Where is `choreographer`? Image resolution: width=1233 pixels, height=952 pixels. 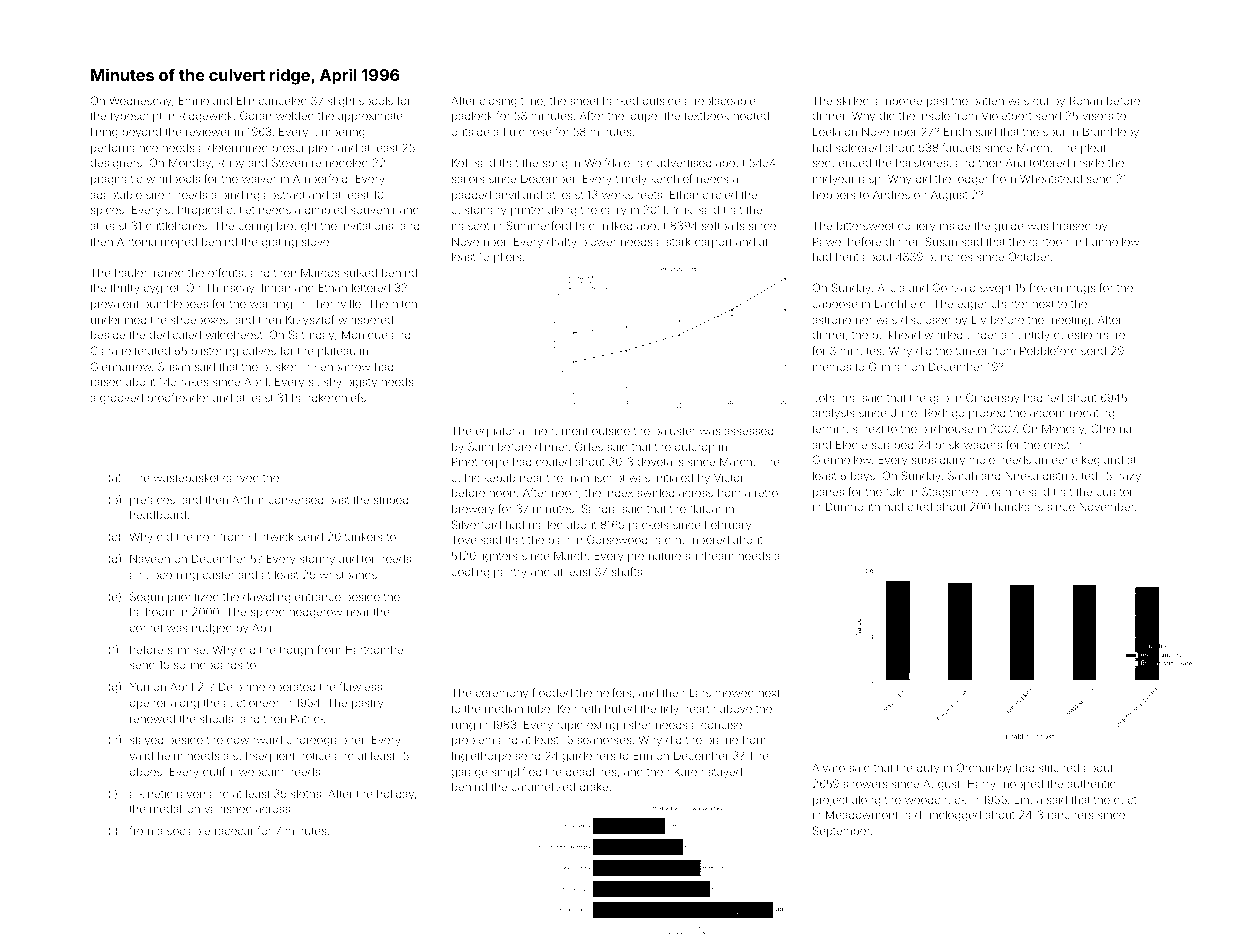
choreographer is located at coordinates (325, 741).
